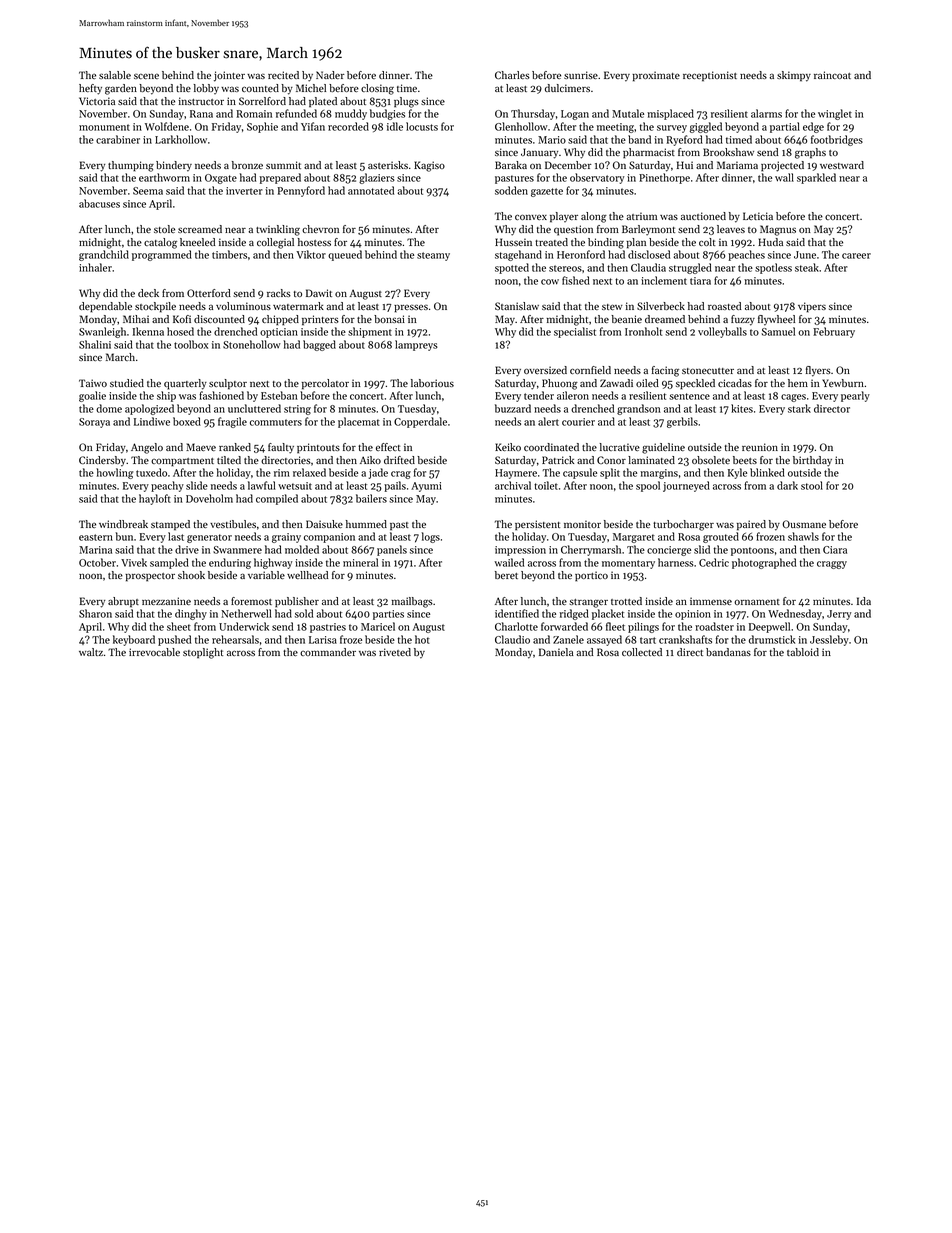 This screenshot has height=1233, width=952. Describe the element at coordinates (203, 653) in the screenshot. I see `stoplight` at that location.
